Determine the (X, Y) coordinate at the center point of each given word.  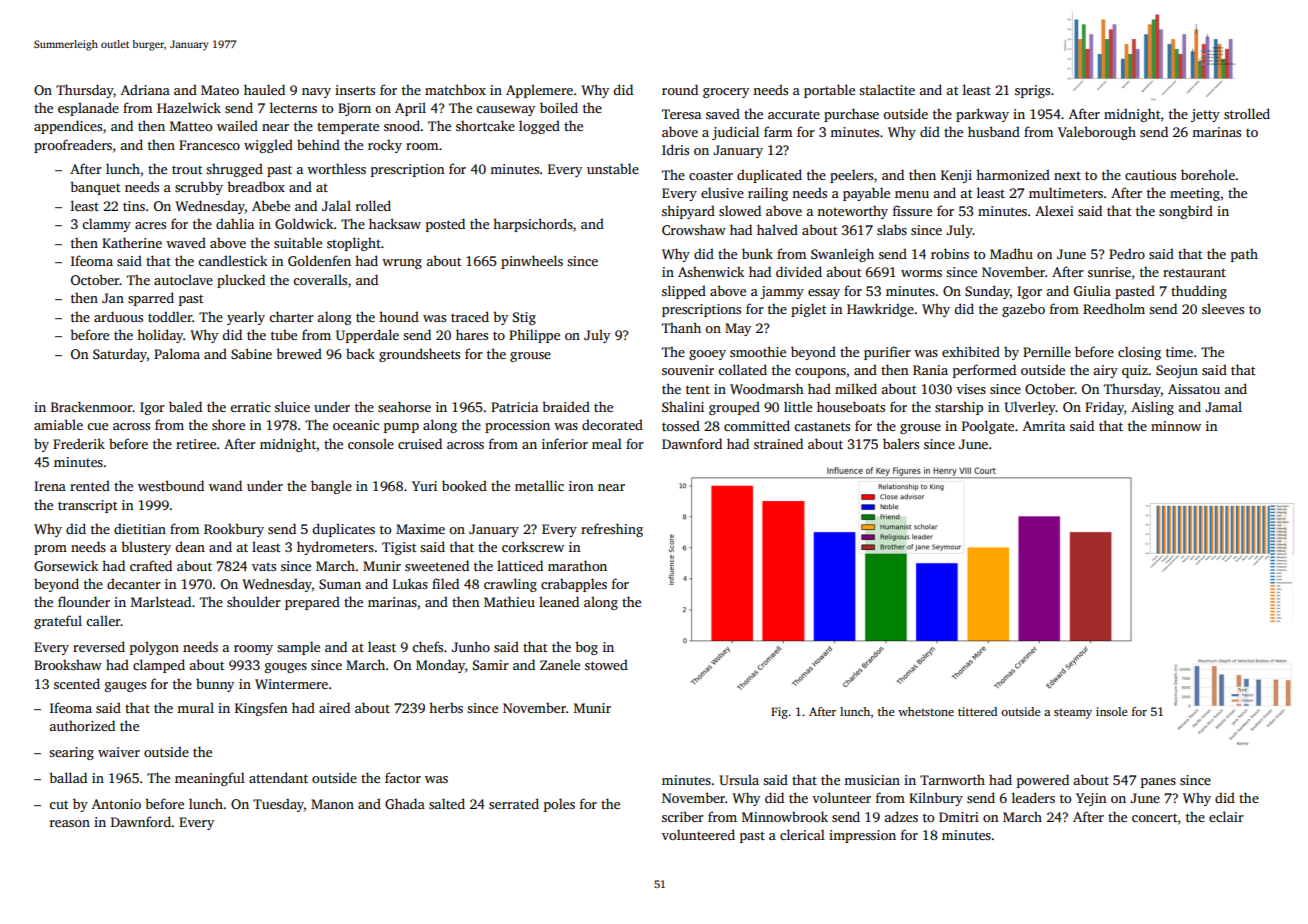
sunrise (1109, 272)
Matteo (191, 126)
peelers (851, 176)
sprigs (1032, 91)
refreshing (612, 530)
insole (1112, 711)
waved (186, 242)
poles (559, 805)
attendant (278, 777)
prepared (312, 603)
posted (445, 225)
